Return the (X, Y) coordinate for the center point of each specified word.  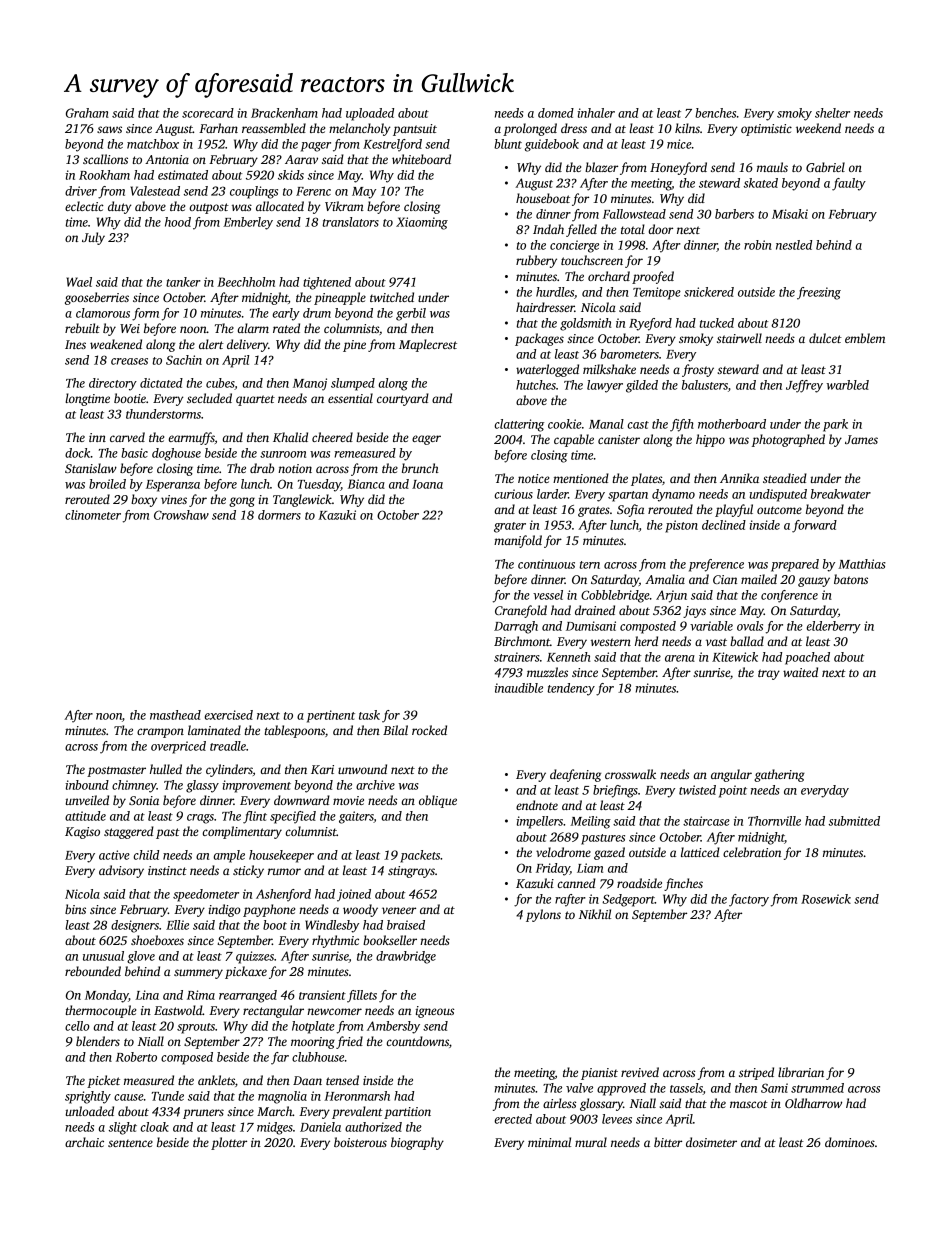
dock (78, 453)
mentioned (581, 478)
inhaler (596, 113)
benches (715, 113)
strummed (817, 1088)
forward (814, 526)
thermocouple (101, 1011)
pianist (599, 1074)
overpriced (178, 747)
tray (769, 674)
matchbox (153, 144)
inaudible (519, 688)
